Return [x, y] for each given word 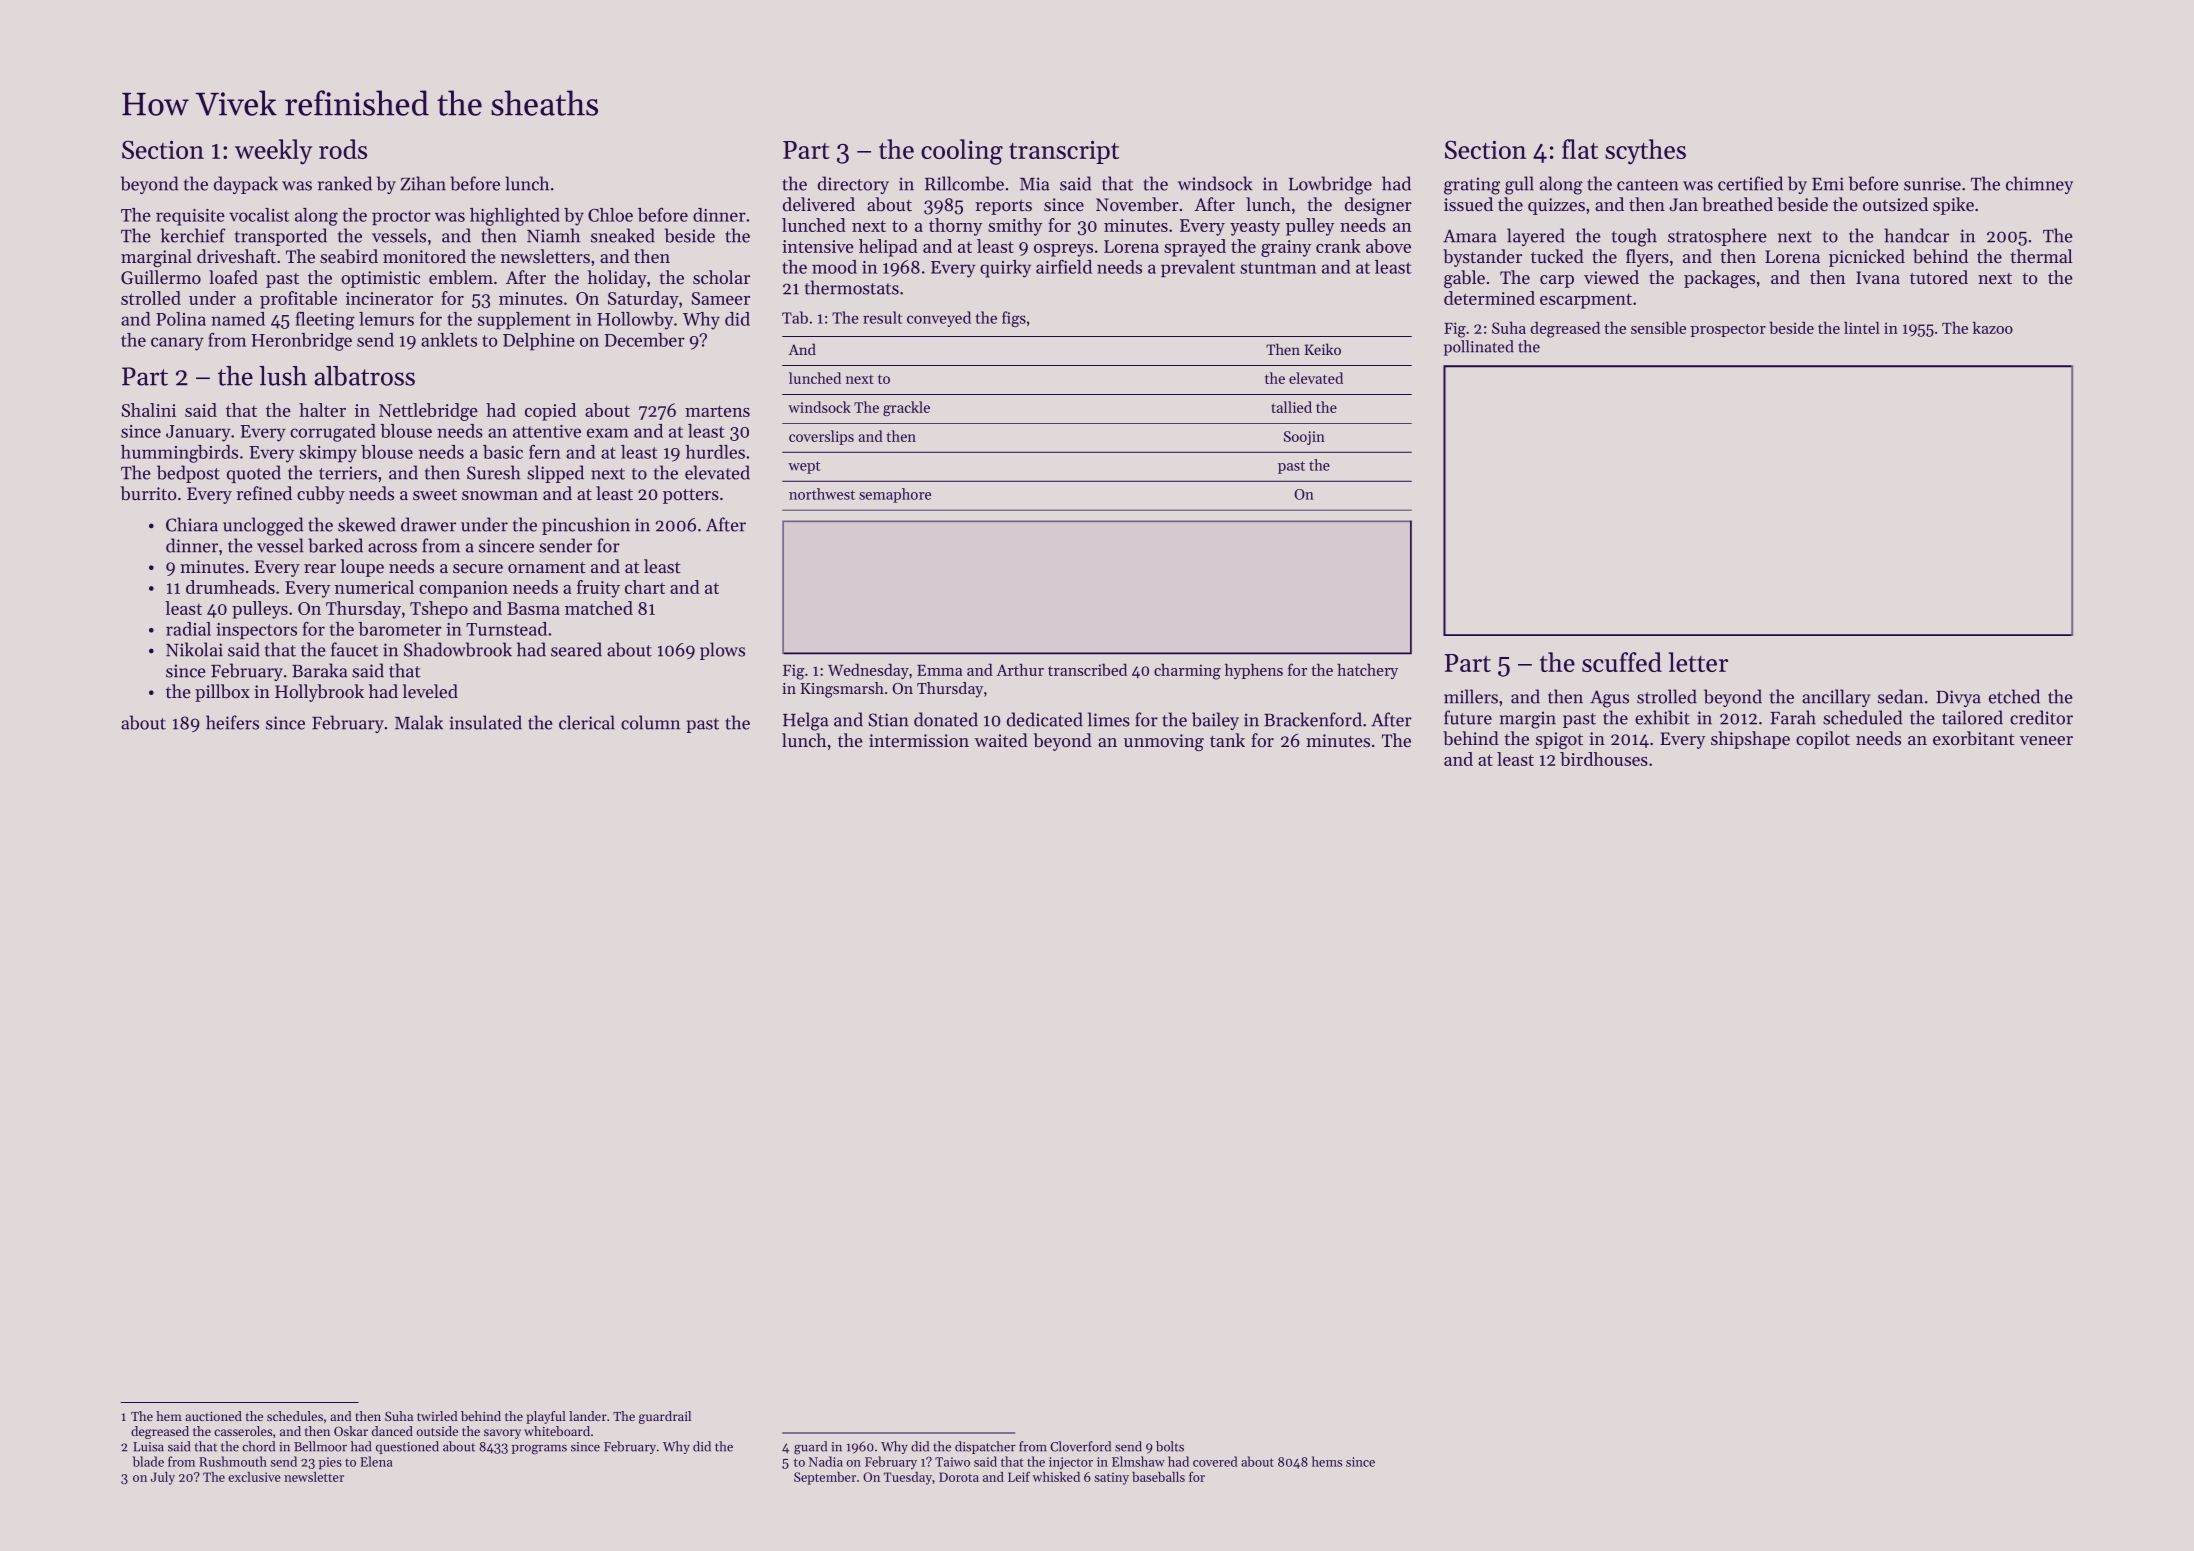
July [163, 1478]
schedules [295, 1416]
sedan [1900, 696]
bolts [1170, 1446]
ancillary [1836, 698]
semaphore [895, 495]
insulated [486, 722]
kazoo [1993, 327]
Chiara [192, 524]
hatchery [1367, 671]
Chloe [610, 215]
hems [1327, 1461]
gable [1464, 279]
